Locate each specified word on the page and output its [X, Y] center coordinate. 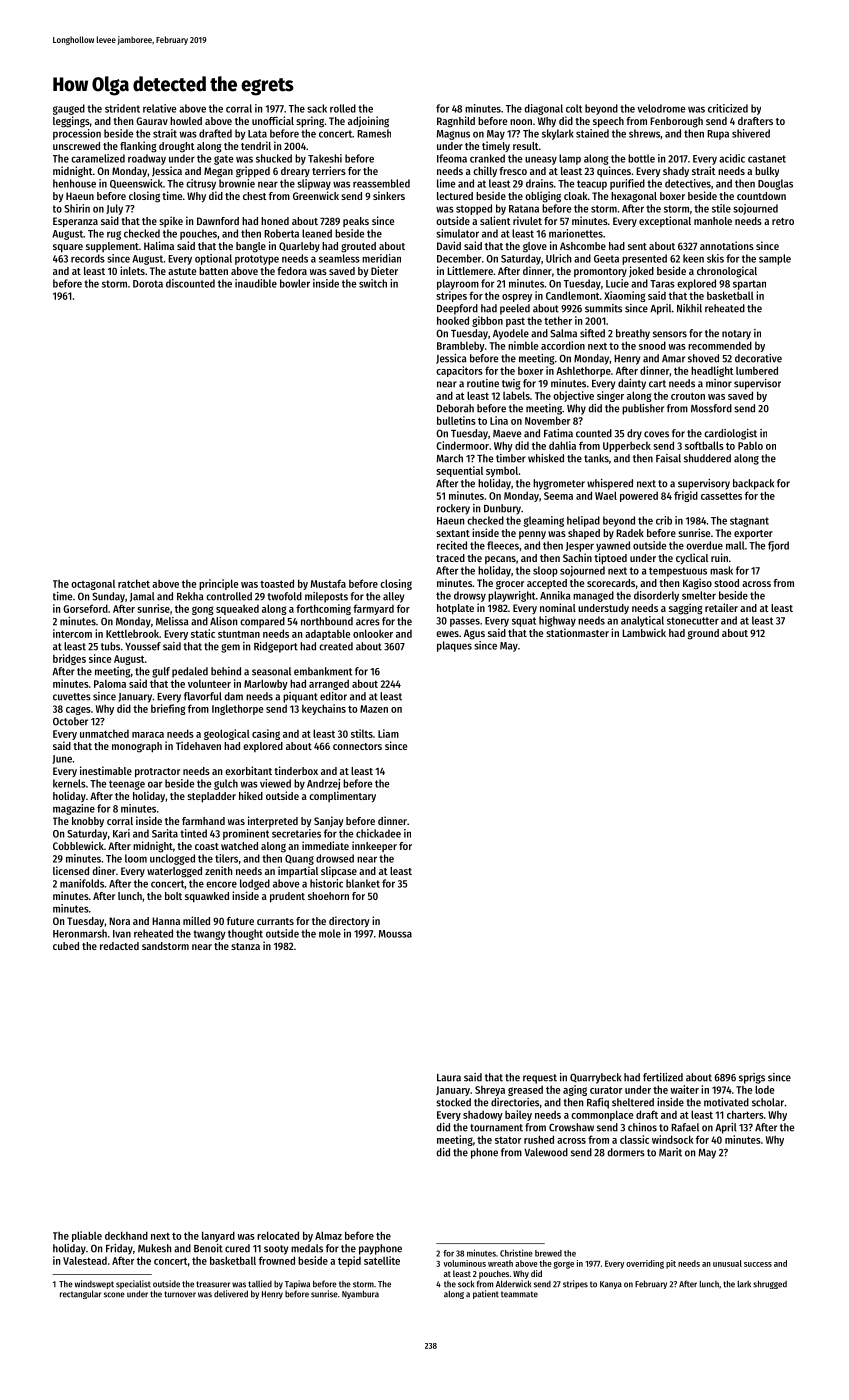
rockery [453, 509]
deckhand [126, 1235]
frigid [686, 496]
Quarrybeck [595, 1078]
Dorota [148, 284]
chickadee [378, 833]
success [758, 1264]
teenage [127, 785]
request [540, 1079]
